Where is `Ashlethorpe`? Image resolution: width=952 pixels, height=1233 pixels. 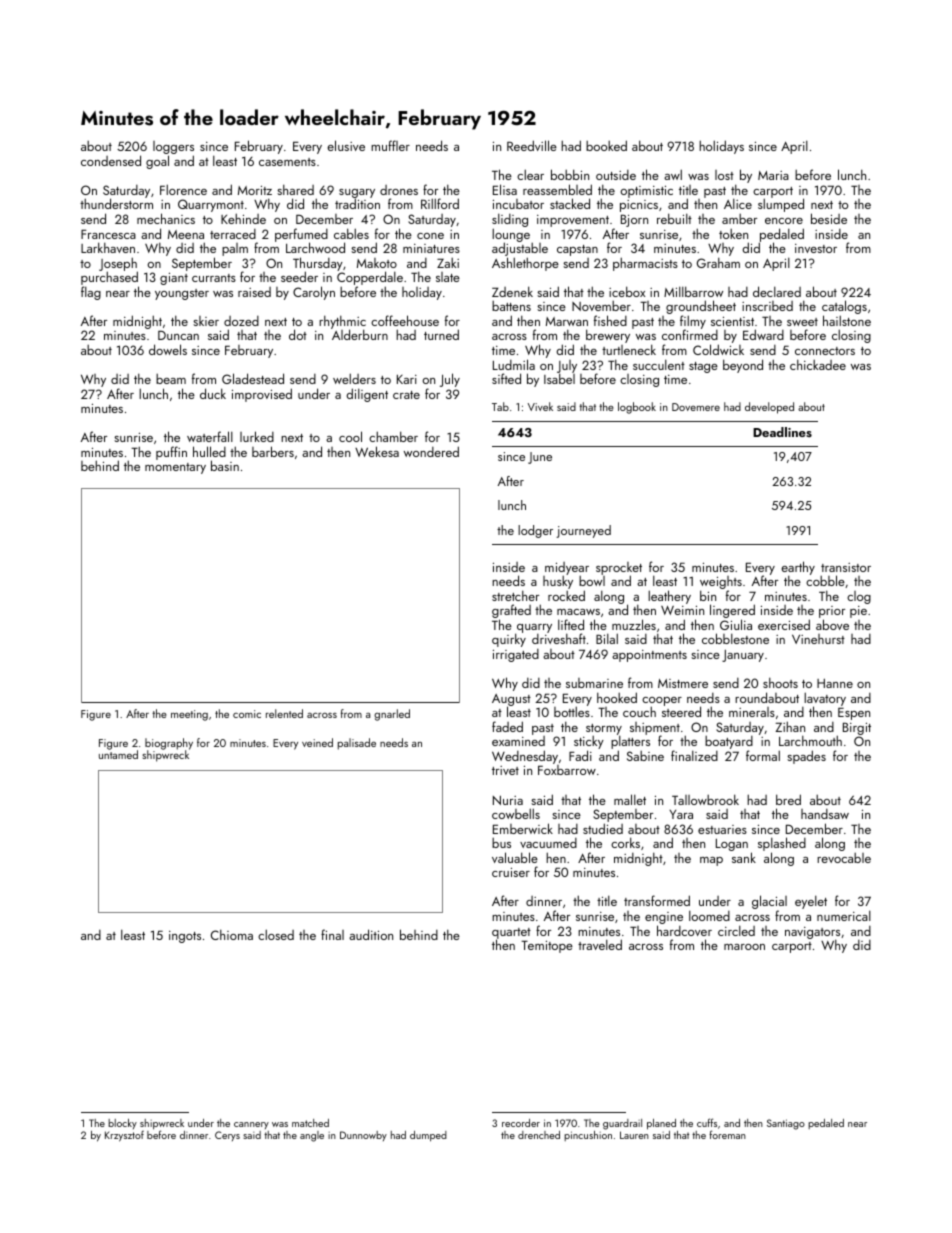
Ashlethorpe is located at coordinates (525, 264).
